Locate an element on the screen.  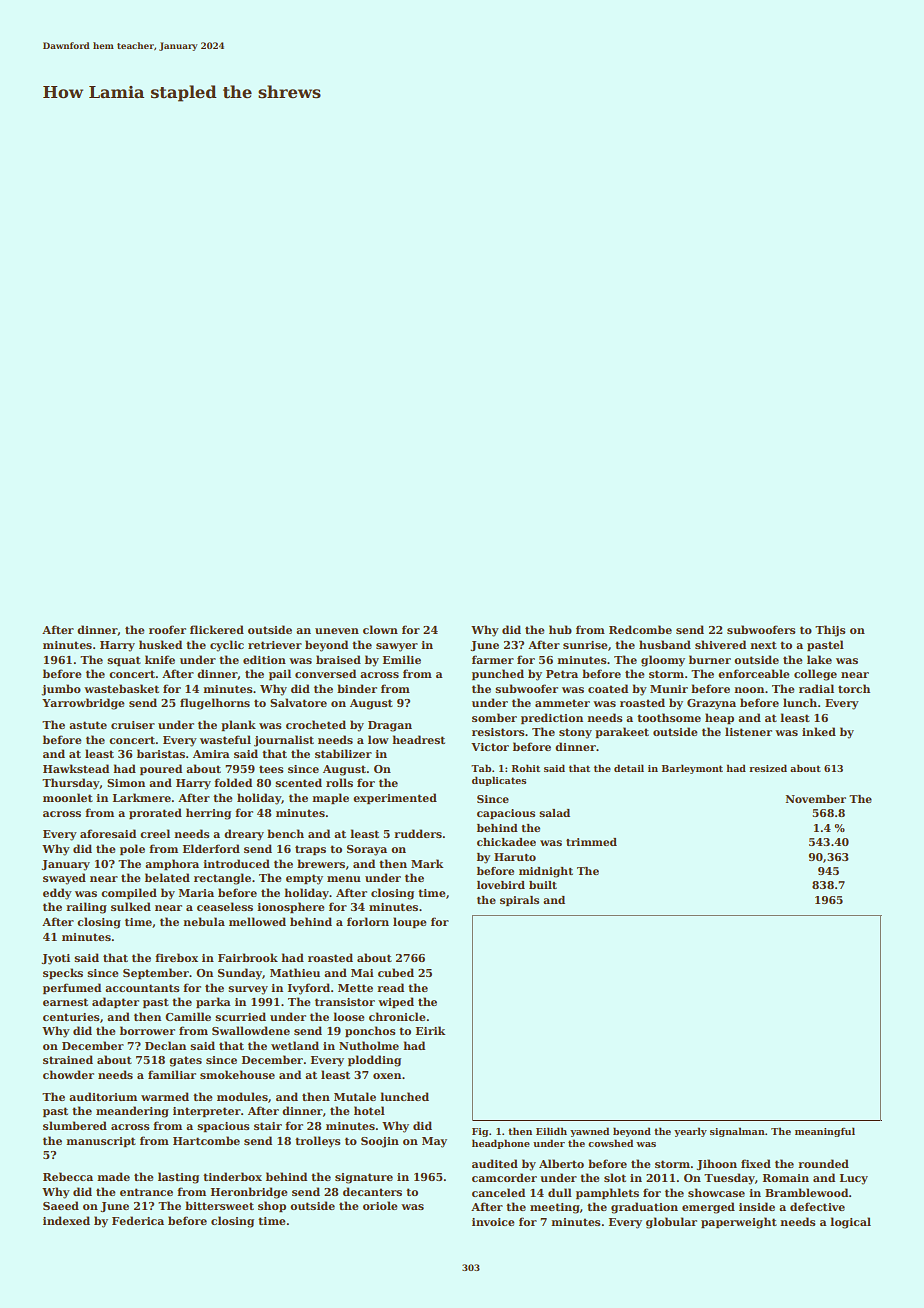
inked is located at coordinates (819, 731).
